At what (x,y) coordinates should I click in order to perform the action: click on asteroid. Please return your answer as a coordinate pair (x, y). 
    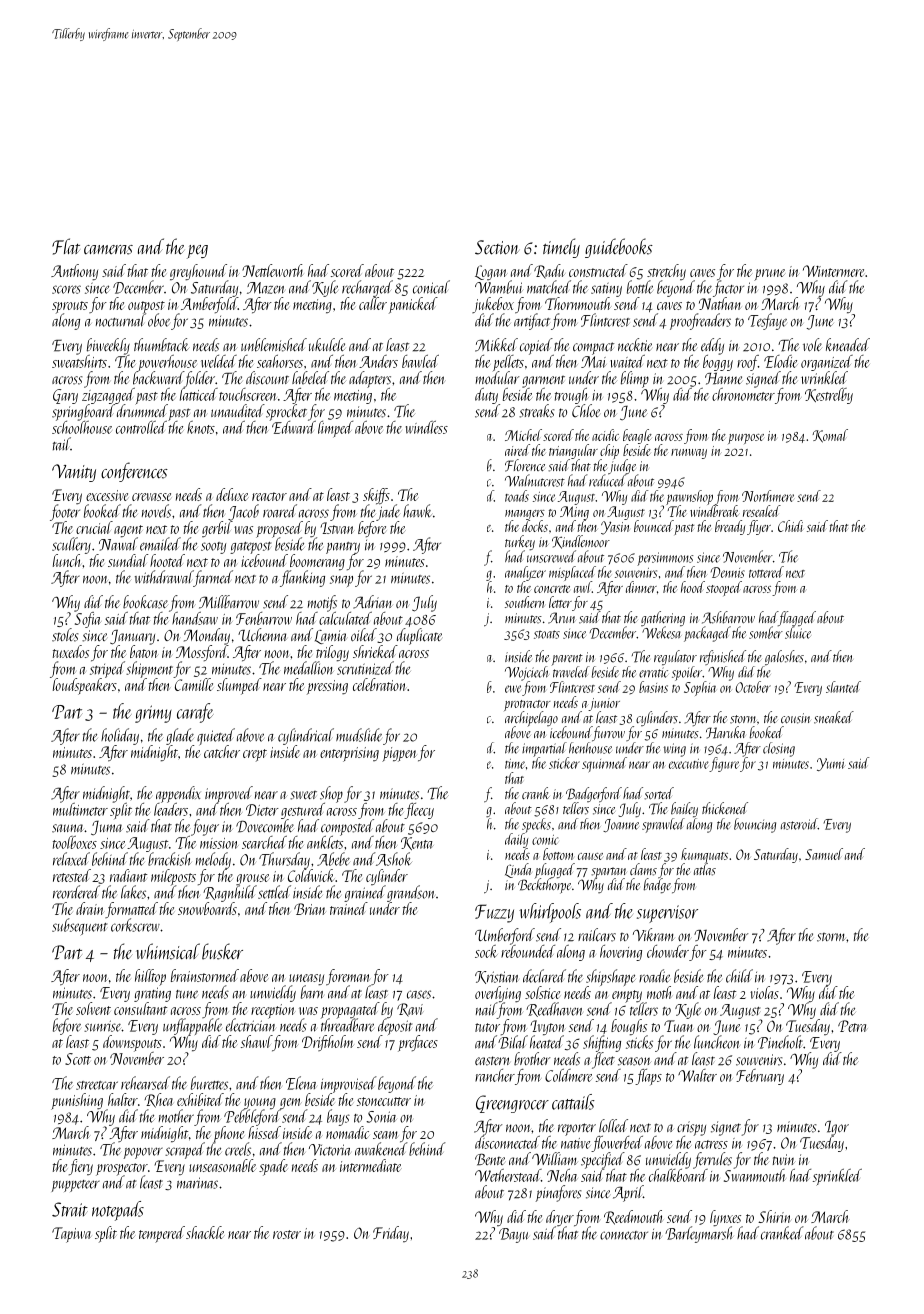
    Looking at the image, I should click on (799, 824).
